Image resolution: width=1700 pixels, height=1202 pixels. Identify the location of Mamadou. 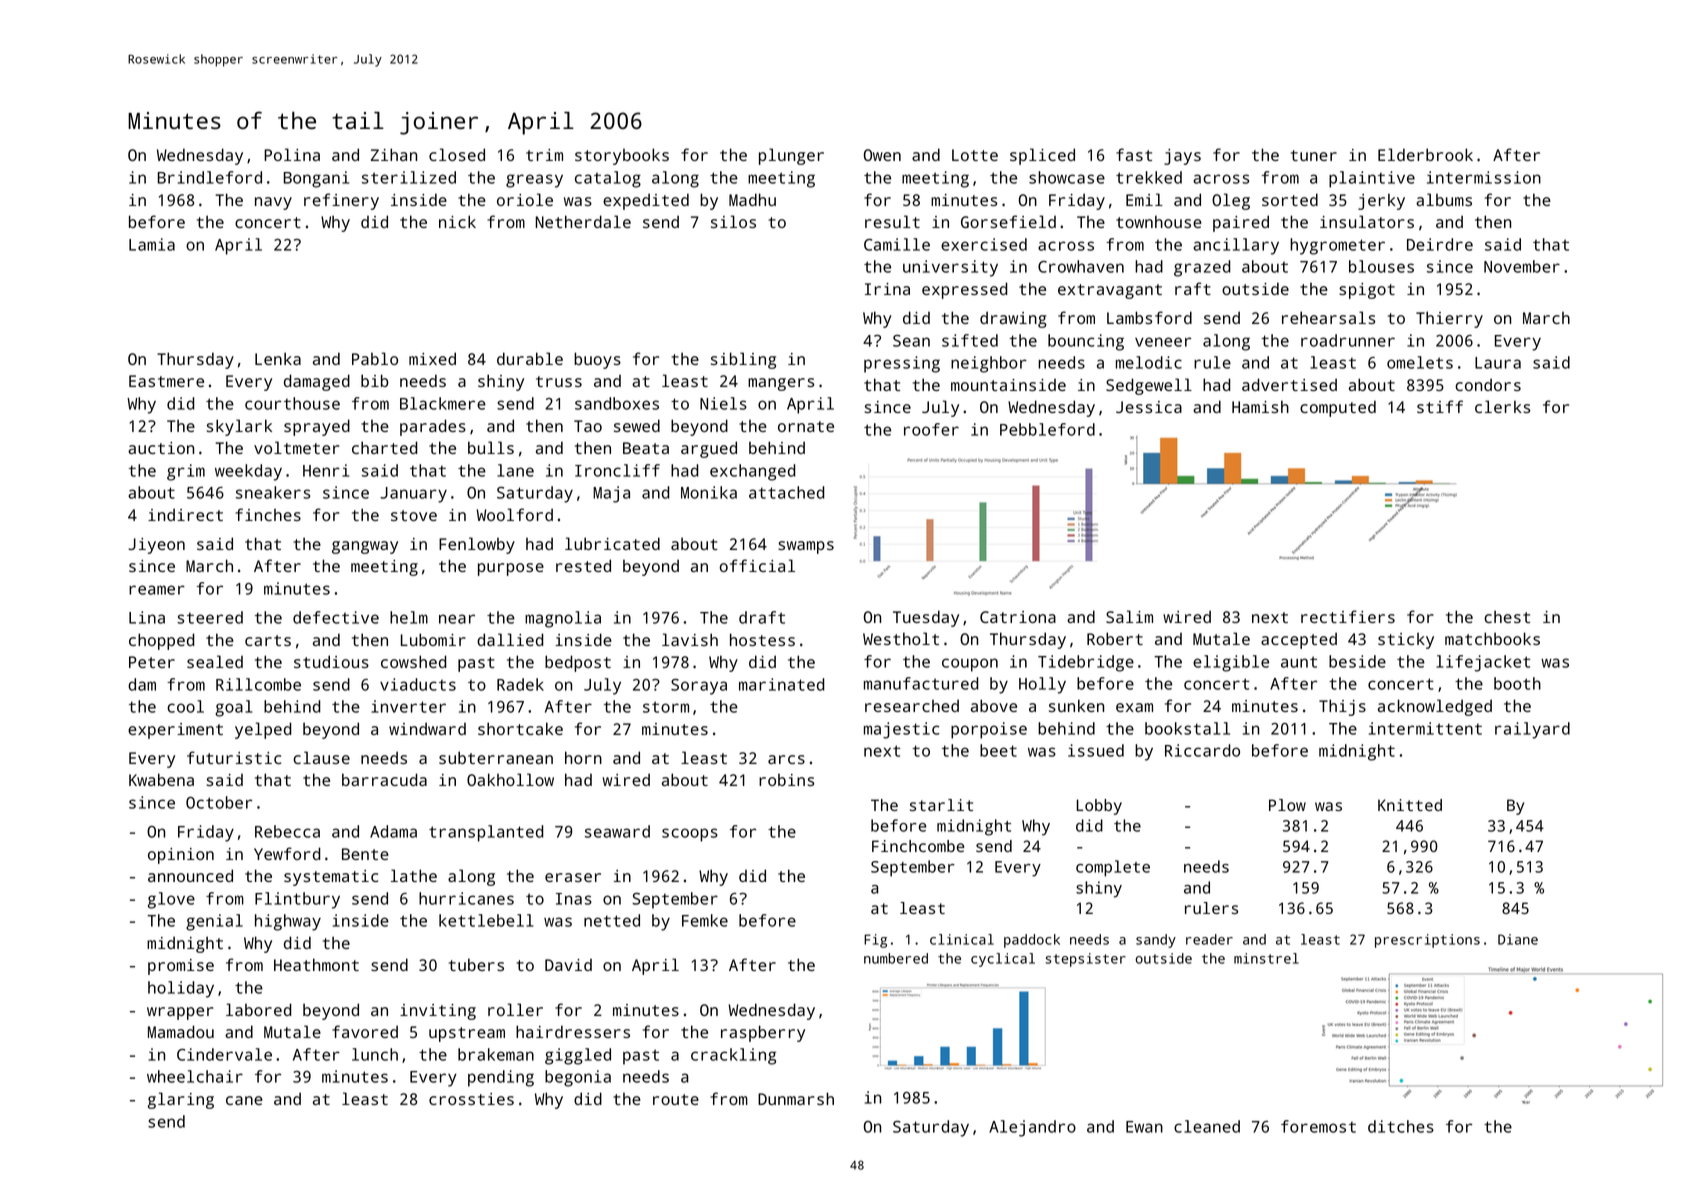
(181, 1031).
